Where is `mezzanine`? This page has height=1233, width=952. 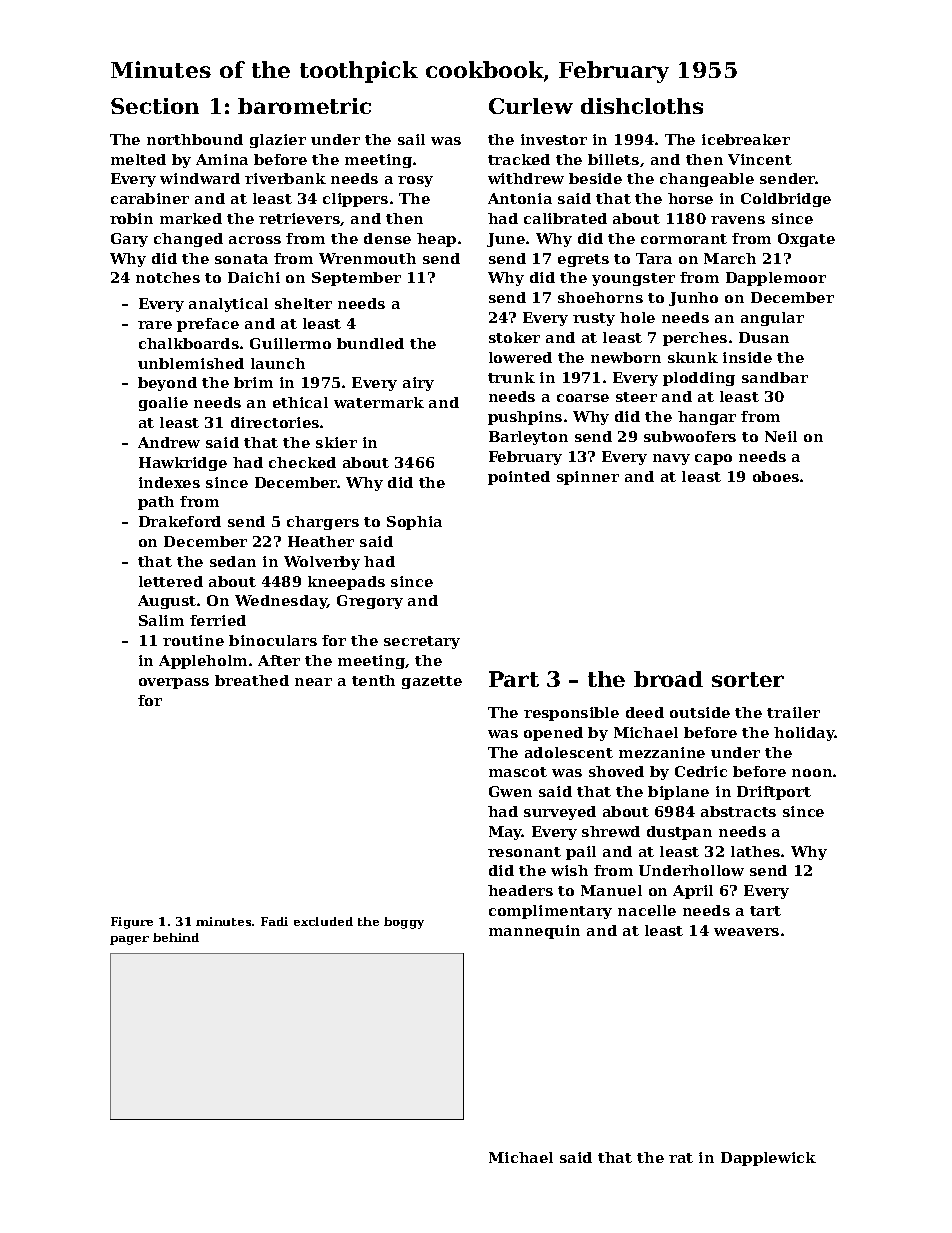 mezzanine is located at coordinates (662, 752).
